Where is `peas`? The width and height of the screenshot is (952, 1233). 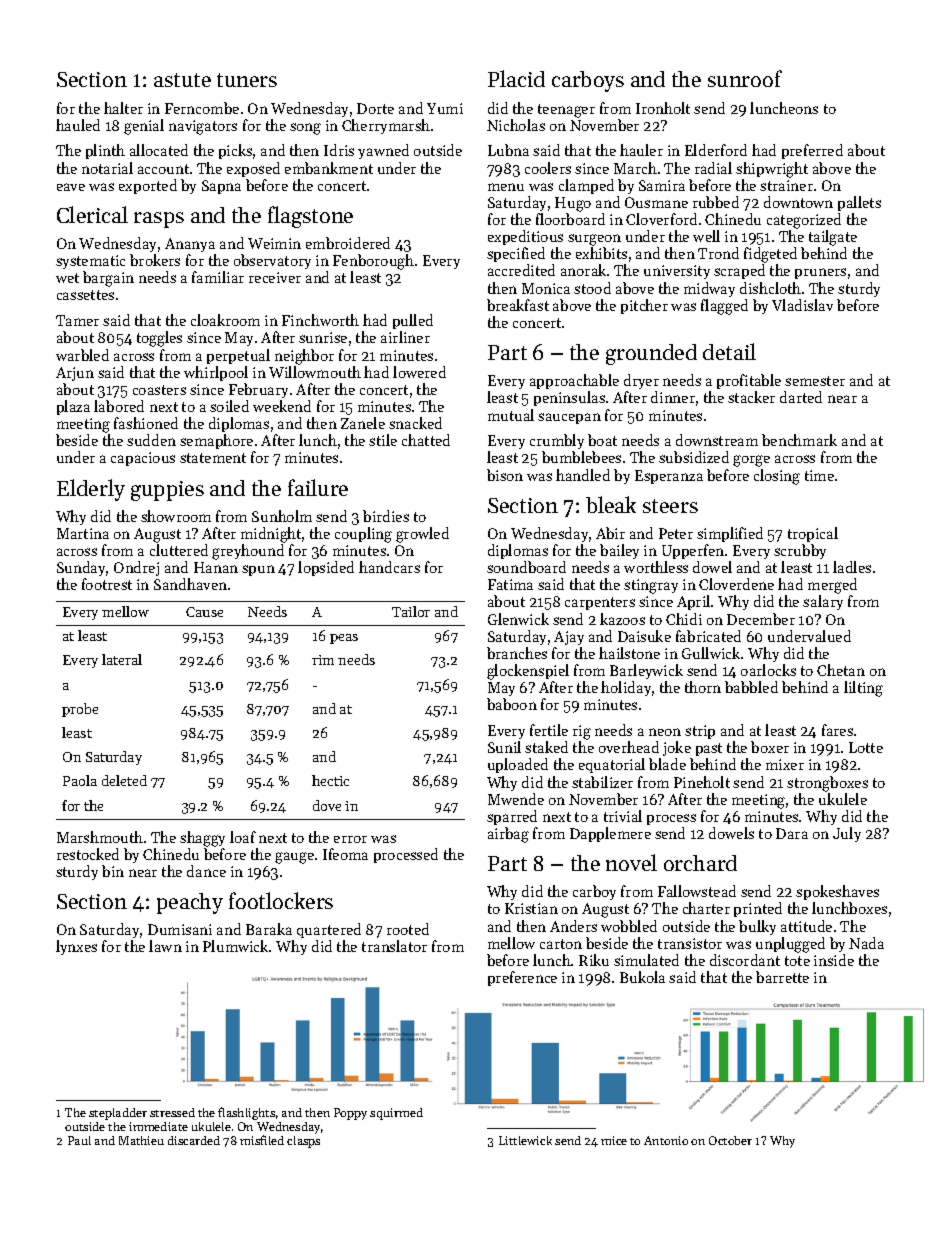 peas is located at coordinates (344, 639).
